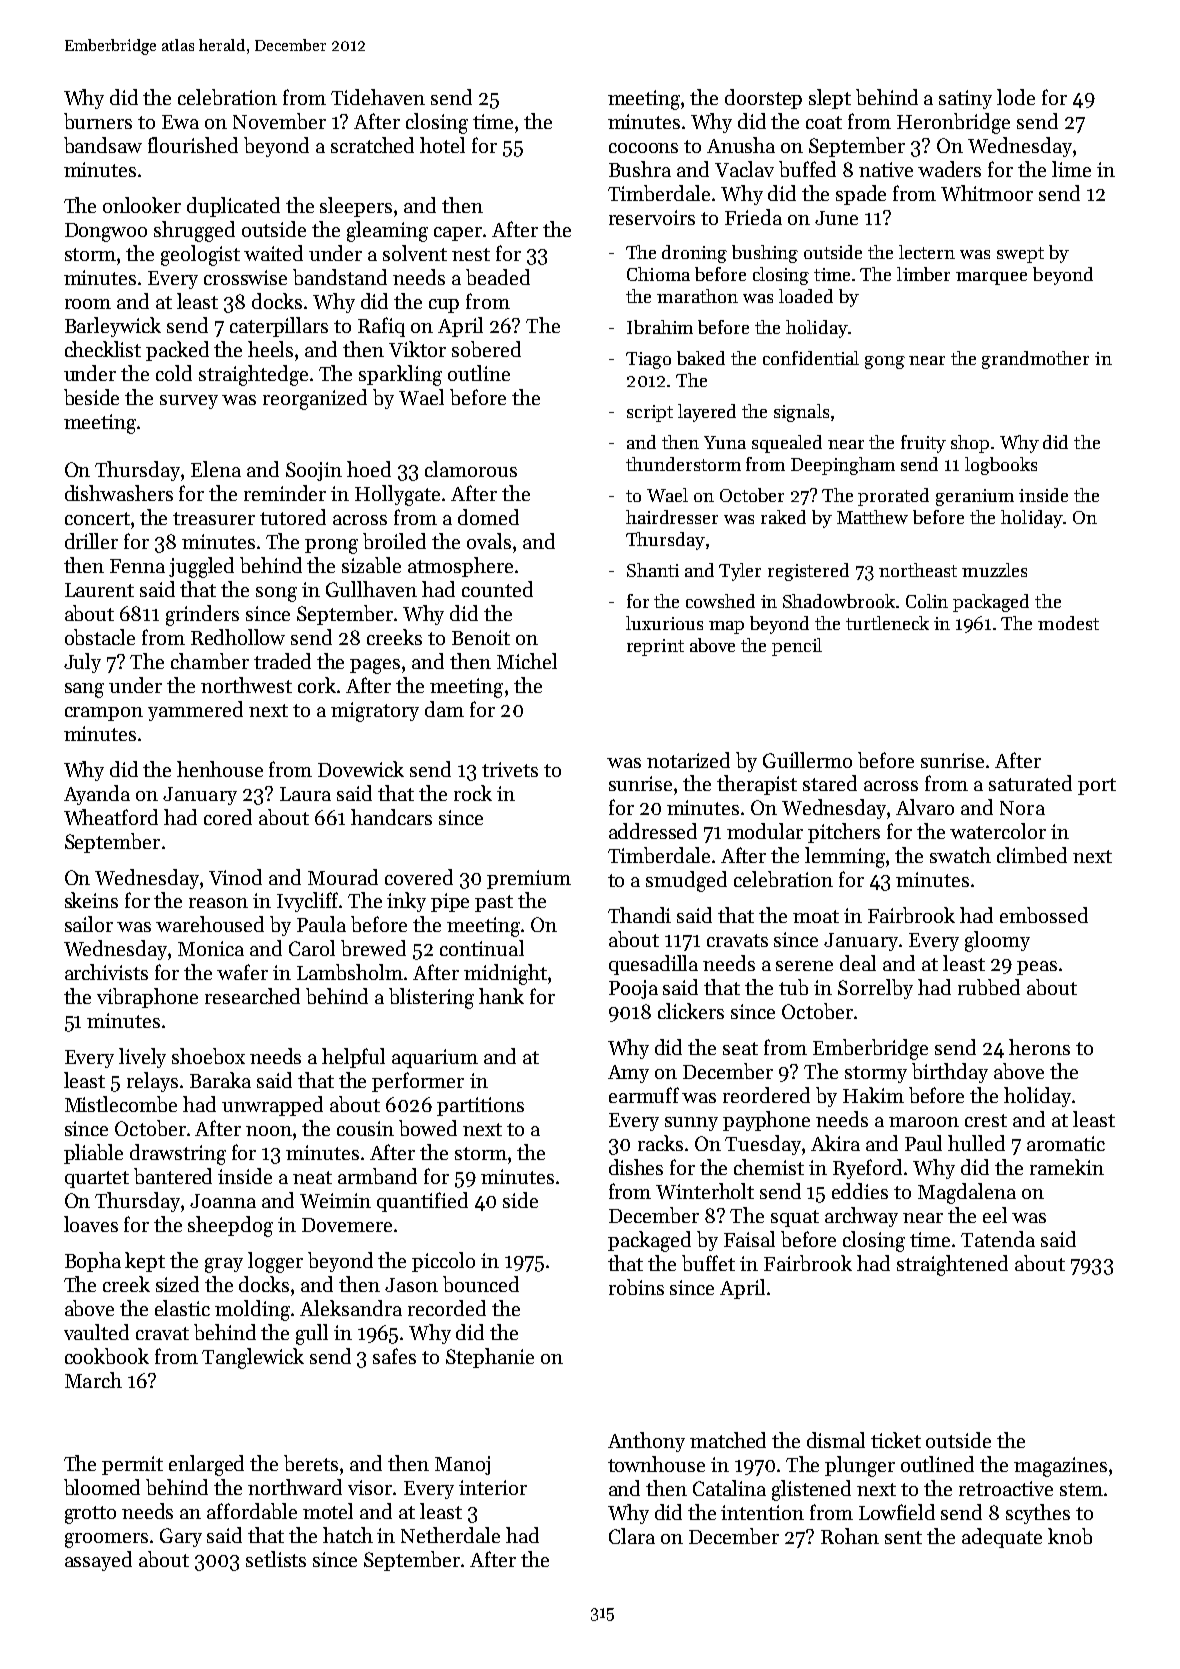 This screenshot has width=1180, height=1669. What do you see at coordinates (343, 877) in the screenshot?
I see `Mourad` at bounding box center [343, 877].
